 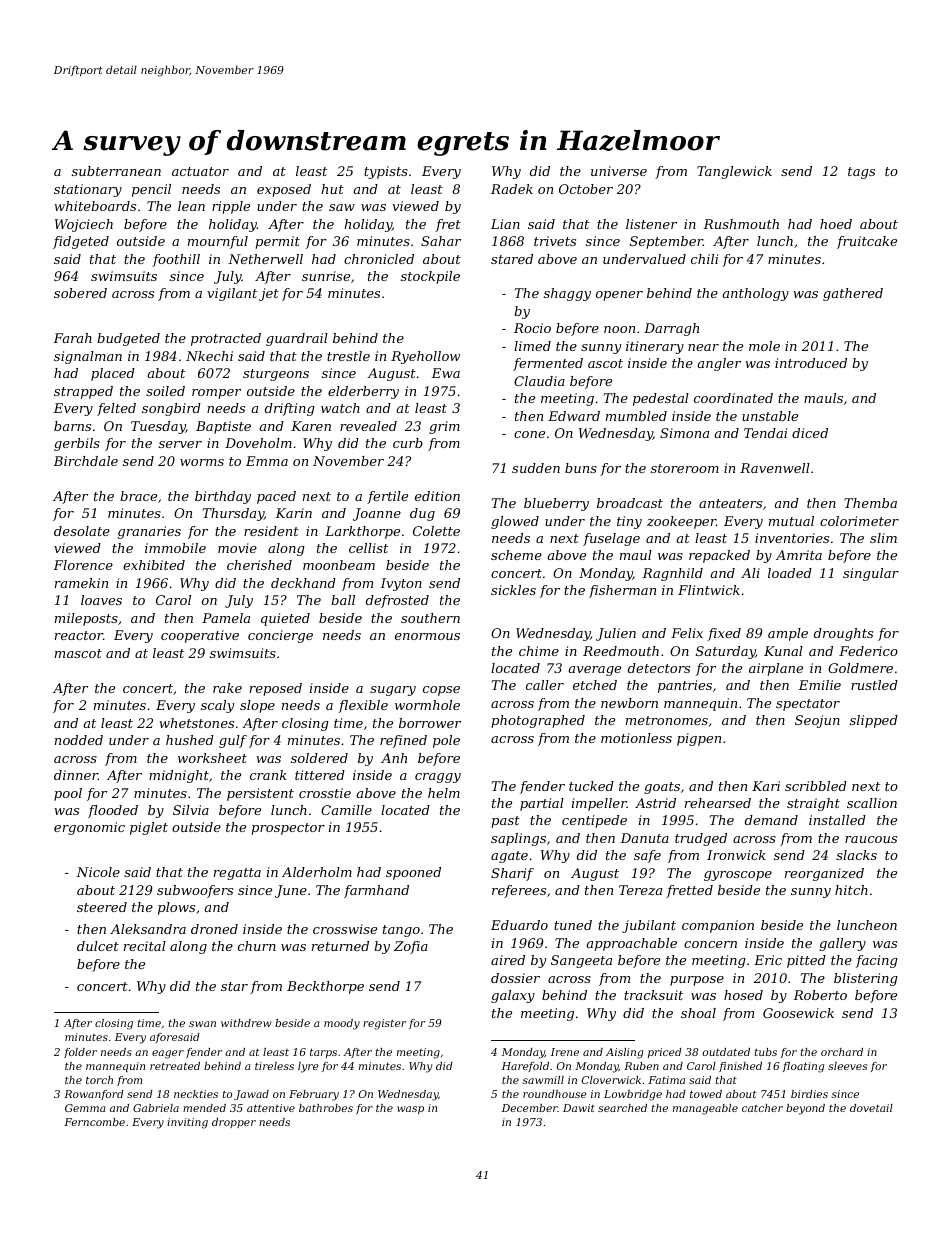 I want to click on folder, so click(x=80, y=1053).
